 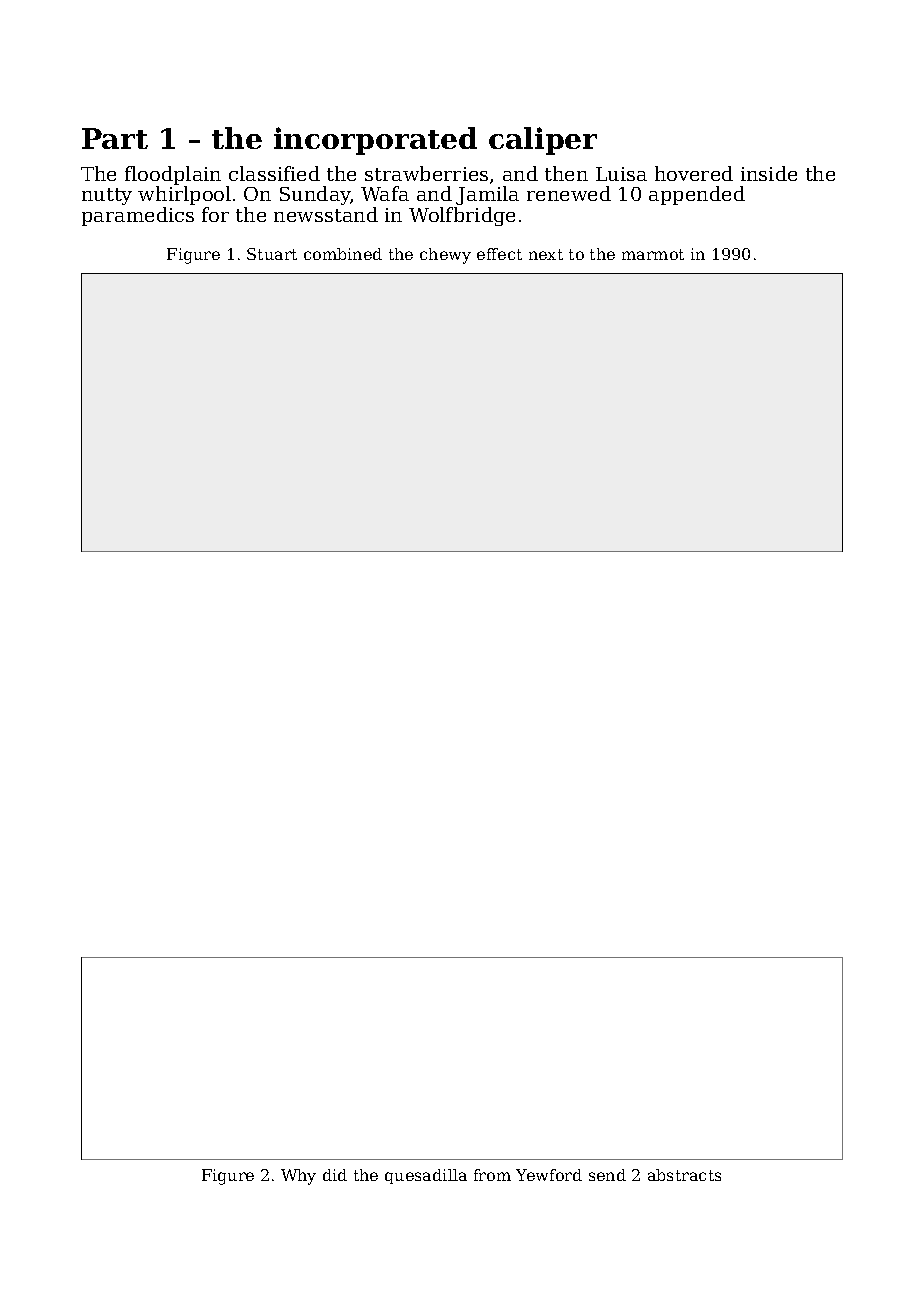 What do you see at coordinates (298, 1177) in the screenshot?
I see `Why` at bounding box center [298, 1177].
